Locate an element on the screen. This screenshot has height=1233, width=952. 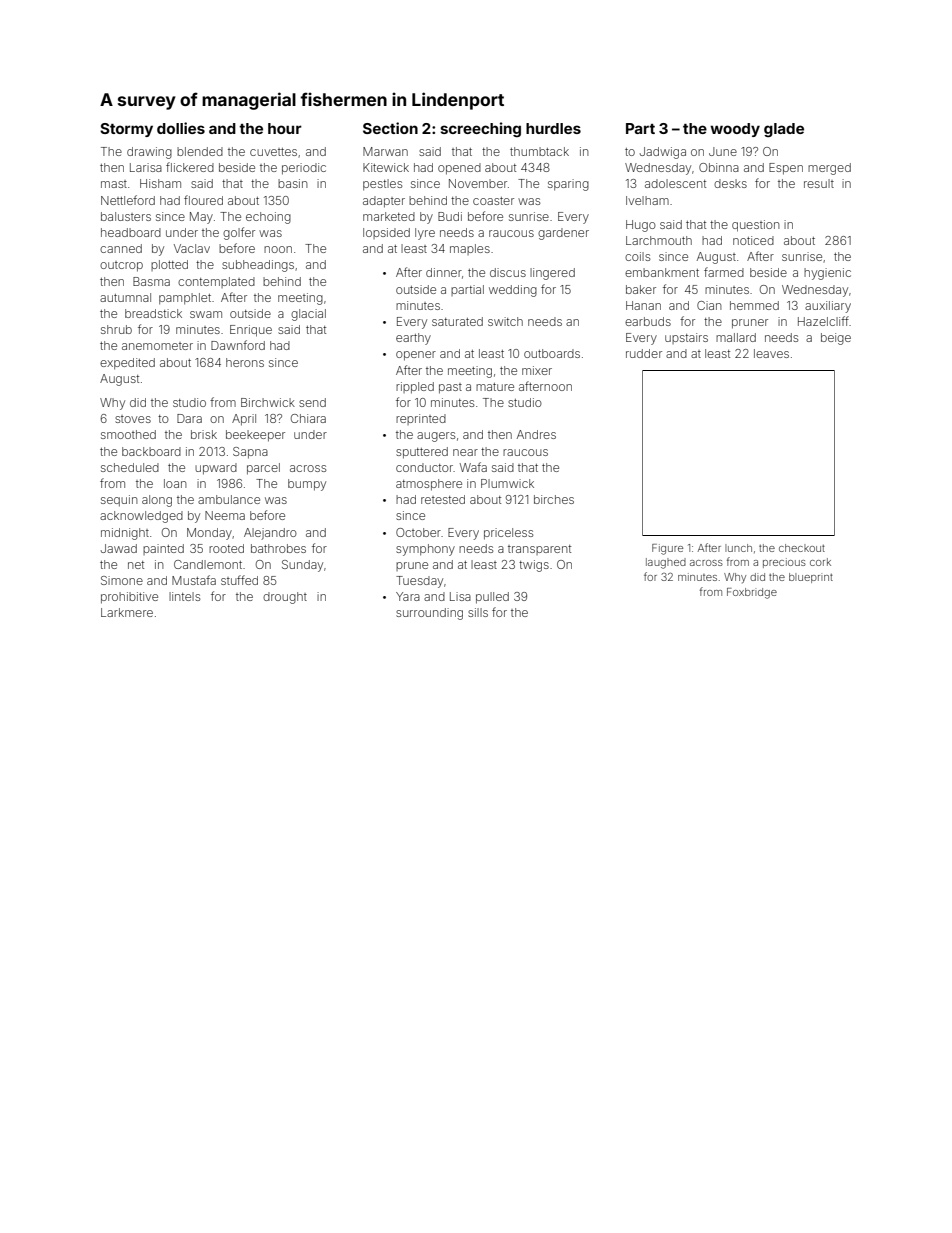
result is located at coordinates (819, 183).
